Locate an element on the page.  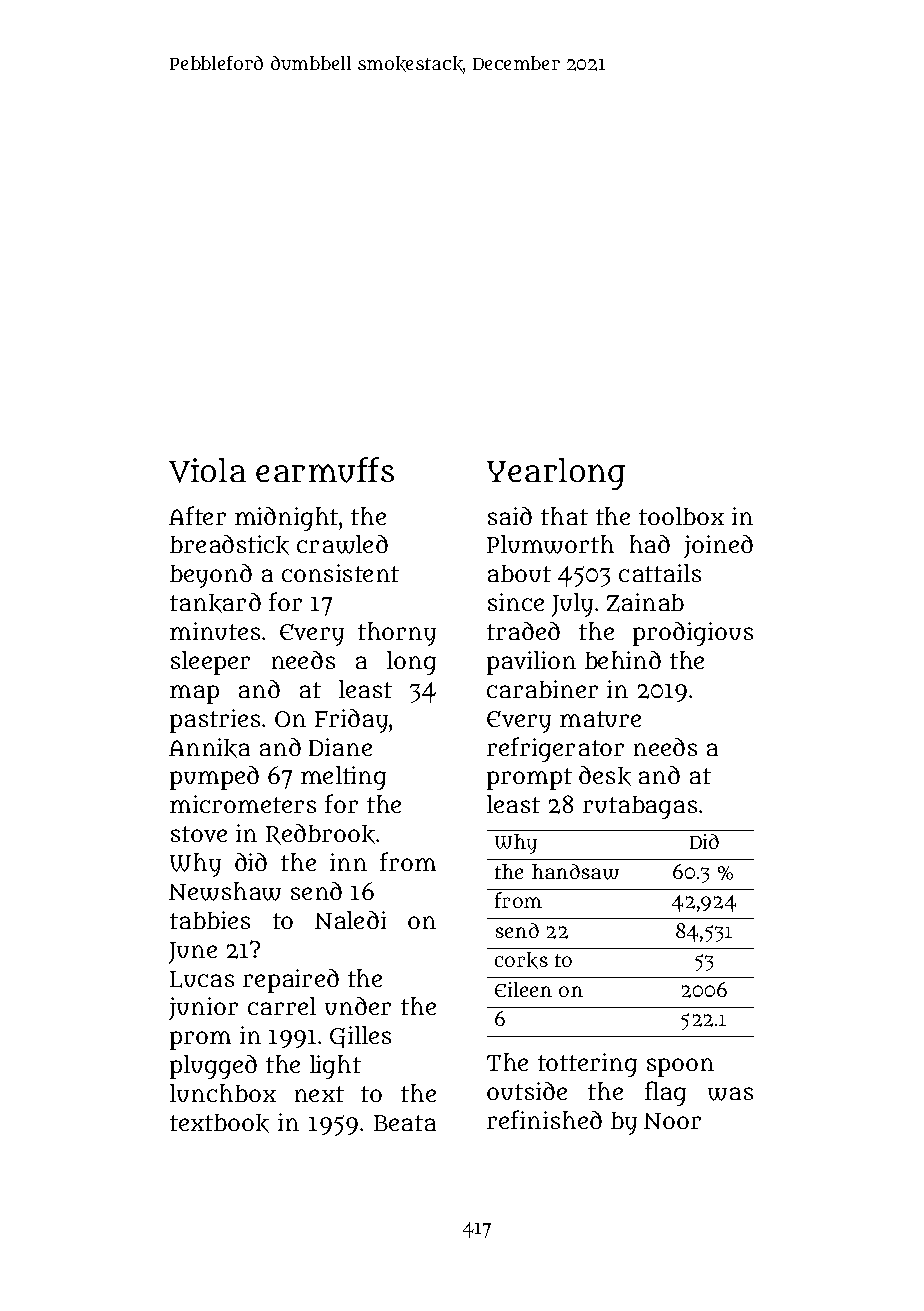
under is located at coordinates (358, 1006).
